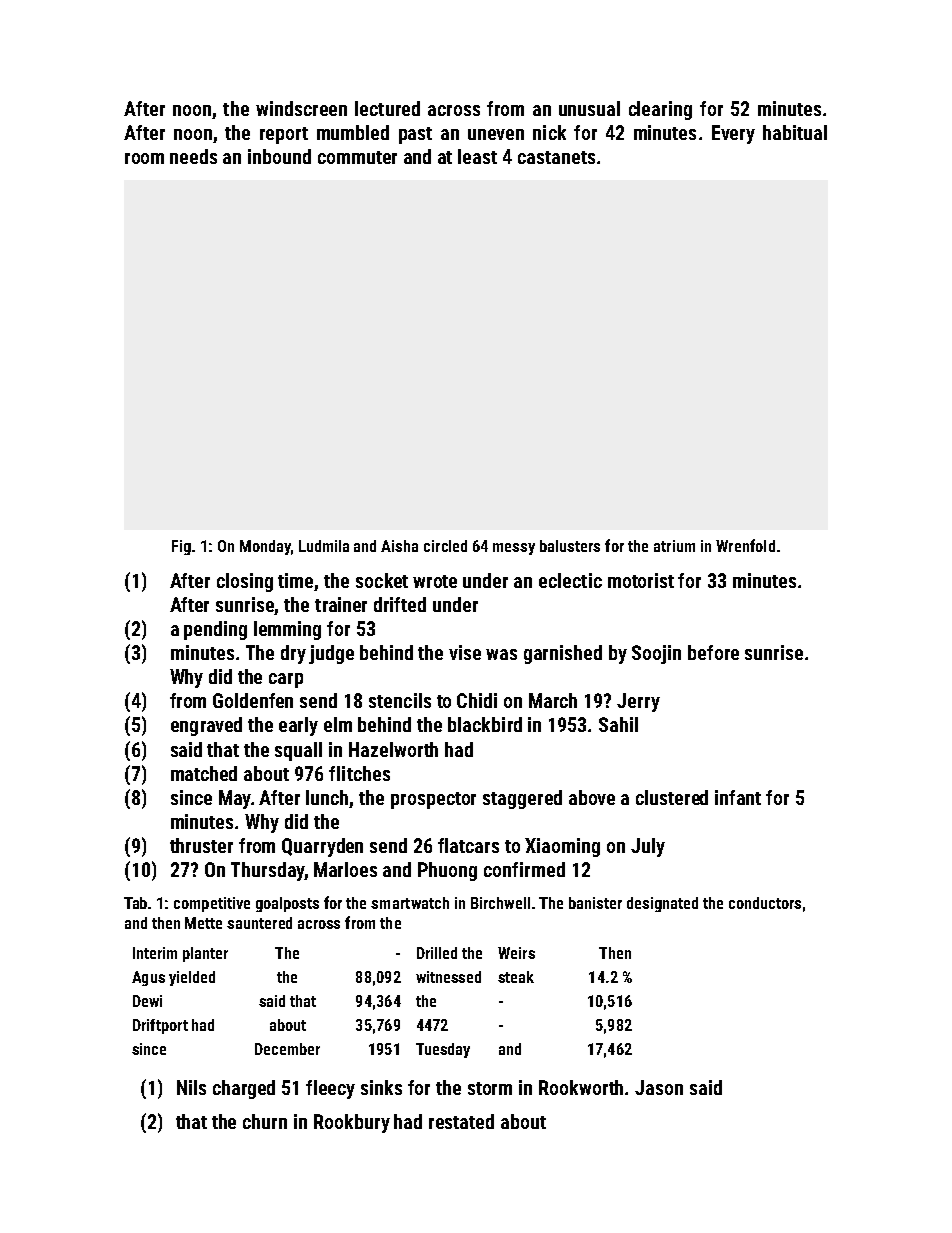 This page has width=952, height=1233. I want to click on clearing, so click(660, 110).
